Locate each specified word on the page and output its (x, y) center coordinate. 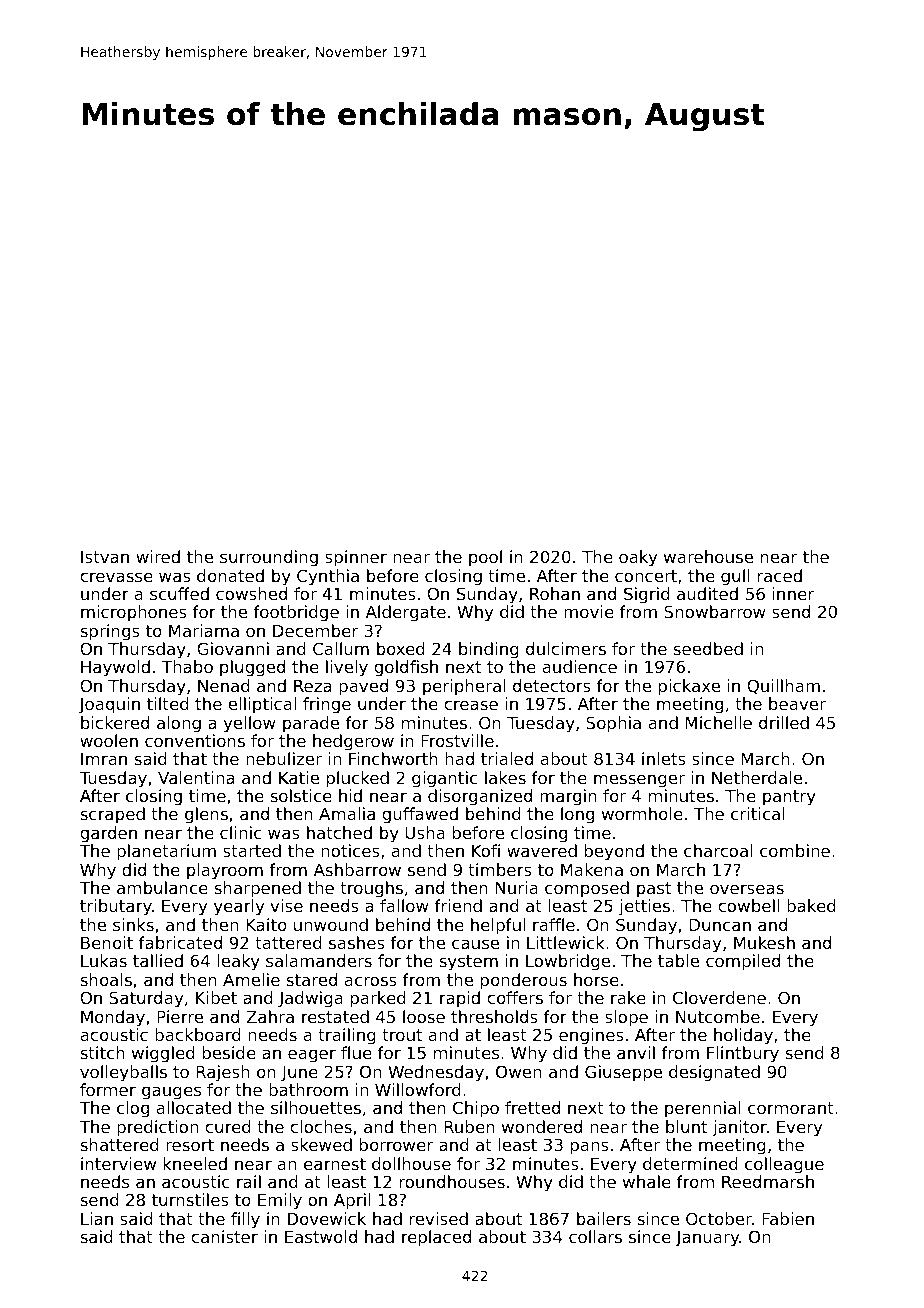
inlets (664, 758)
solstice (301, 795)
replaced (436, 1238)
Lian (97, 1218)
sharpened (257, 889)
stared (311, 979)
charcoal (718, 850)
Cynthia (328, 577)
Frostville (457, 740)
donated (230, 575)
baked (811, 905)
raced (780, 575)
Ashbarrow (357, 869)
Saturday (146, 999)
